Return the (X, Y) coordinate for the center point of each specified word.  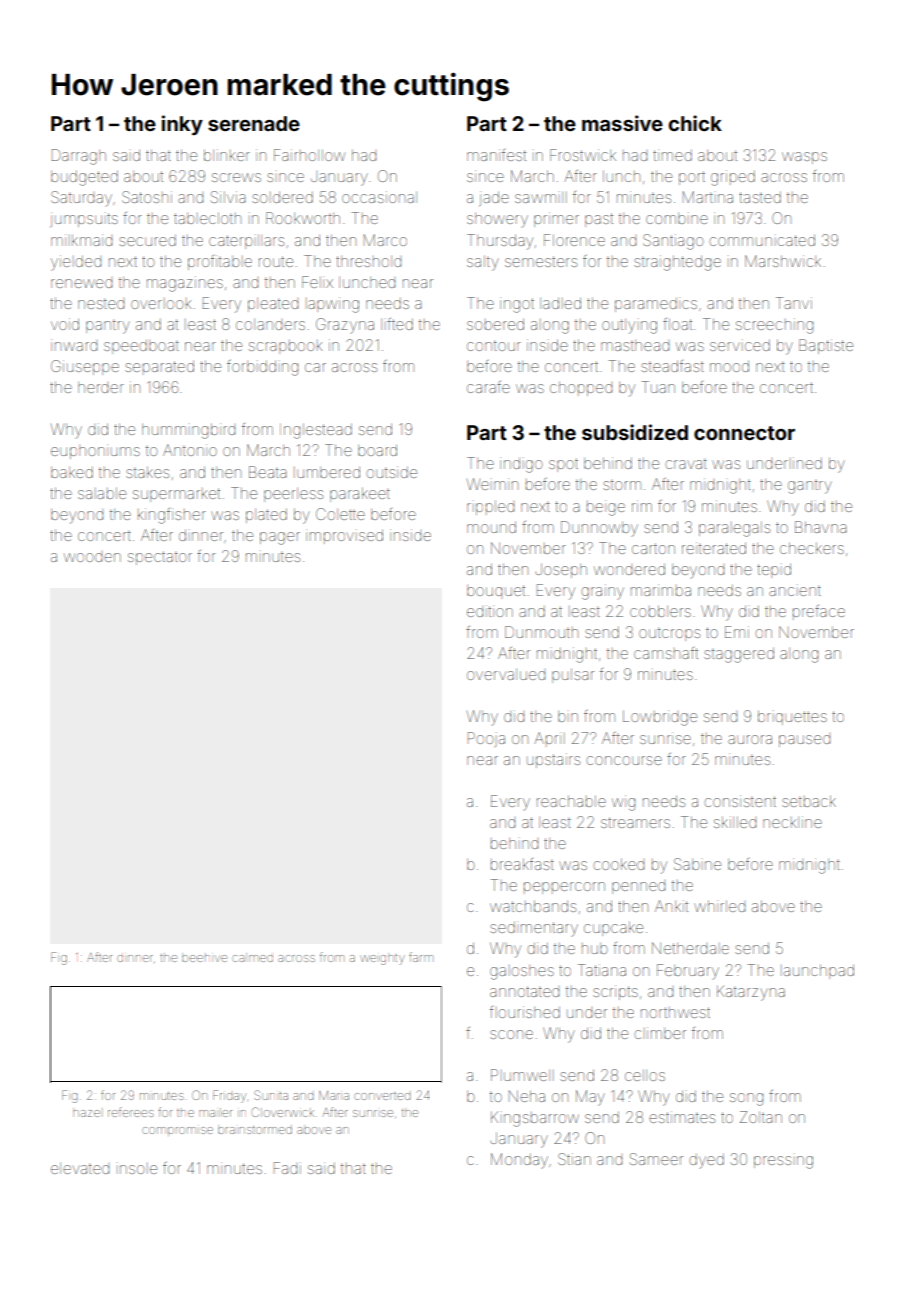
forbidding (262, 368)
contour (494, 346)
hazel (86, 1113)
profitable (220, 262)
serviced (740, 345)
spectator (160, 558)
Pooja (486, 739)
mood (729, 366)
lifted (397, 324)
